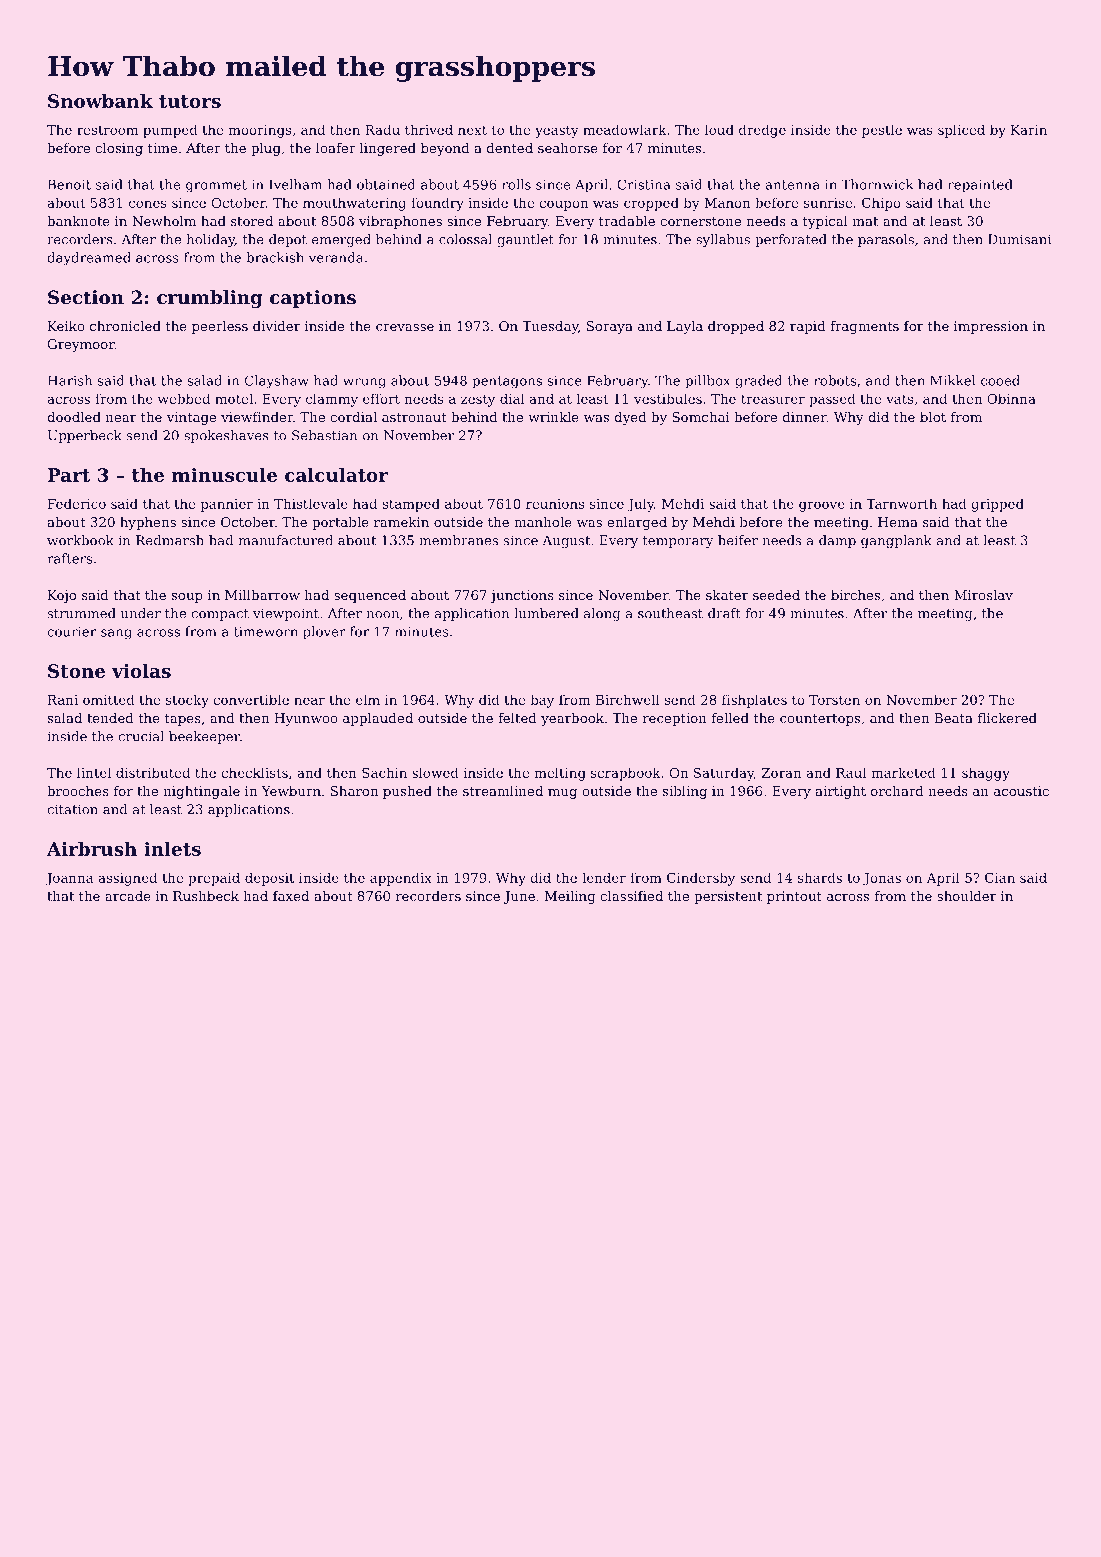  Describe the element at coordinates (762, 131) in the screenshot. I see `dredge` at that location.
